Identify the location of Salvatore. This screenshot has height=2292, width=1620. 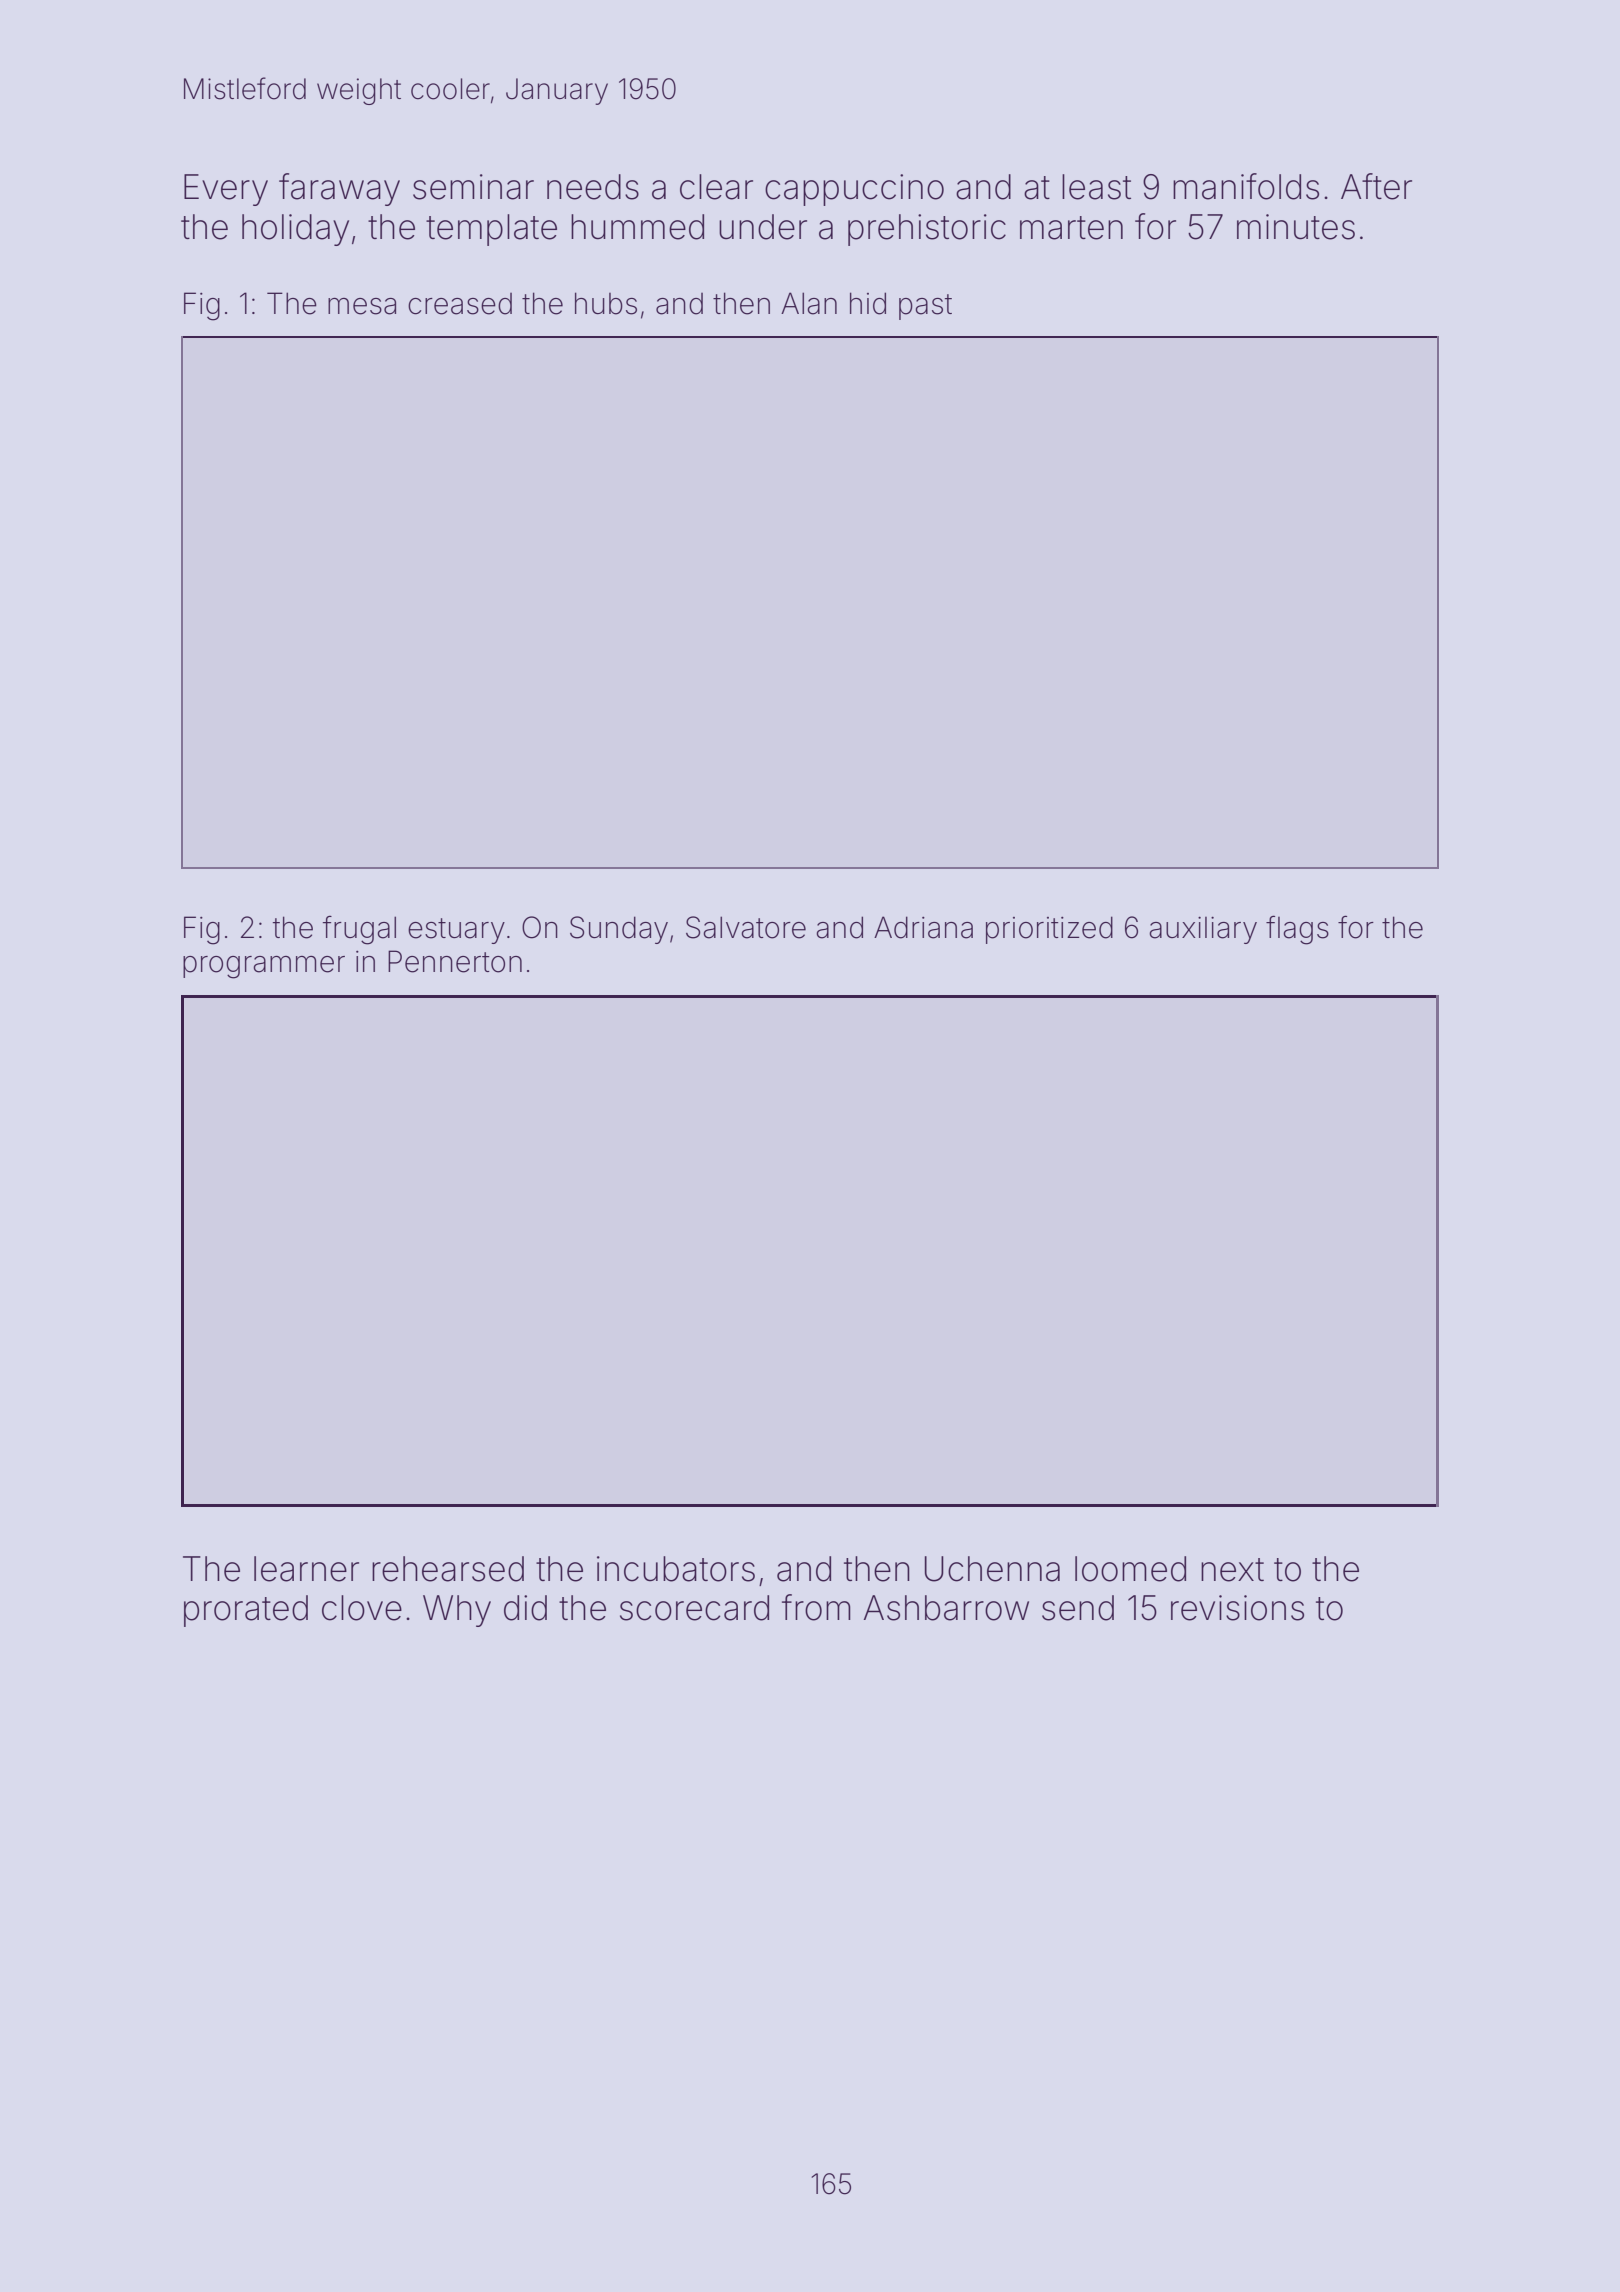
(746, 927).
